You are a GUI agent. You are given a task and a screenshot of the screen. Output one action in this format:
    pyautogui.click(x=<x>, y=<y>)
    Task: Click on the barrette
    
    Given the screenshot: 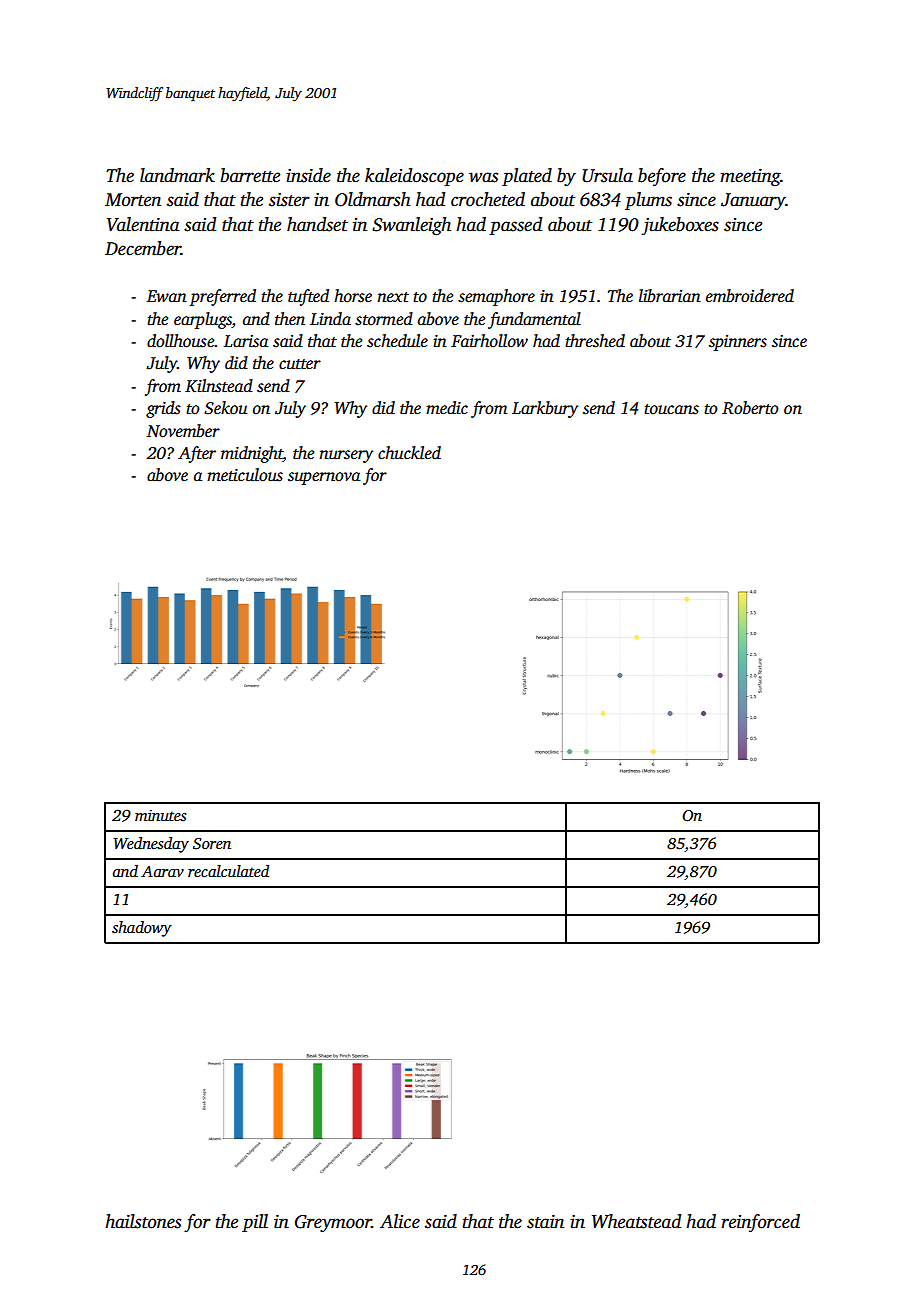 What is the action you would take?
    pyautogui.click(x=250, y=175)
